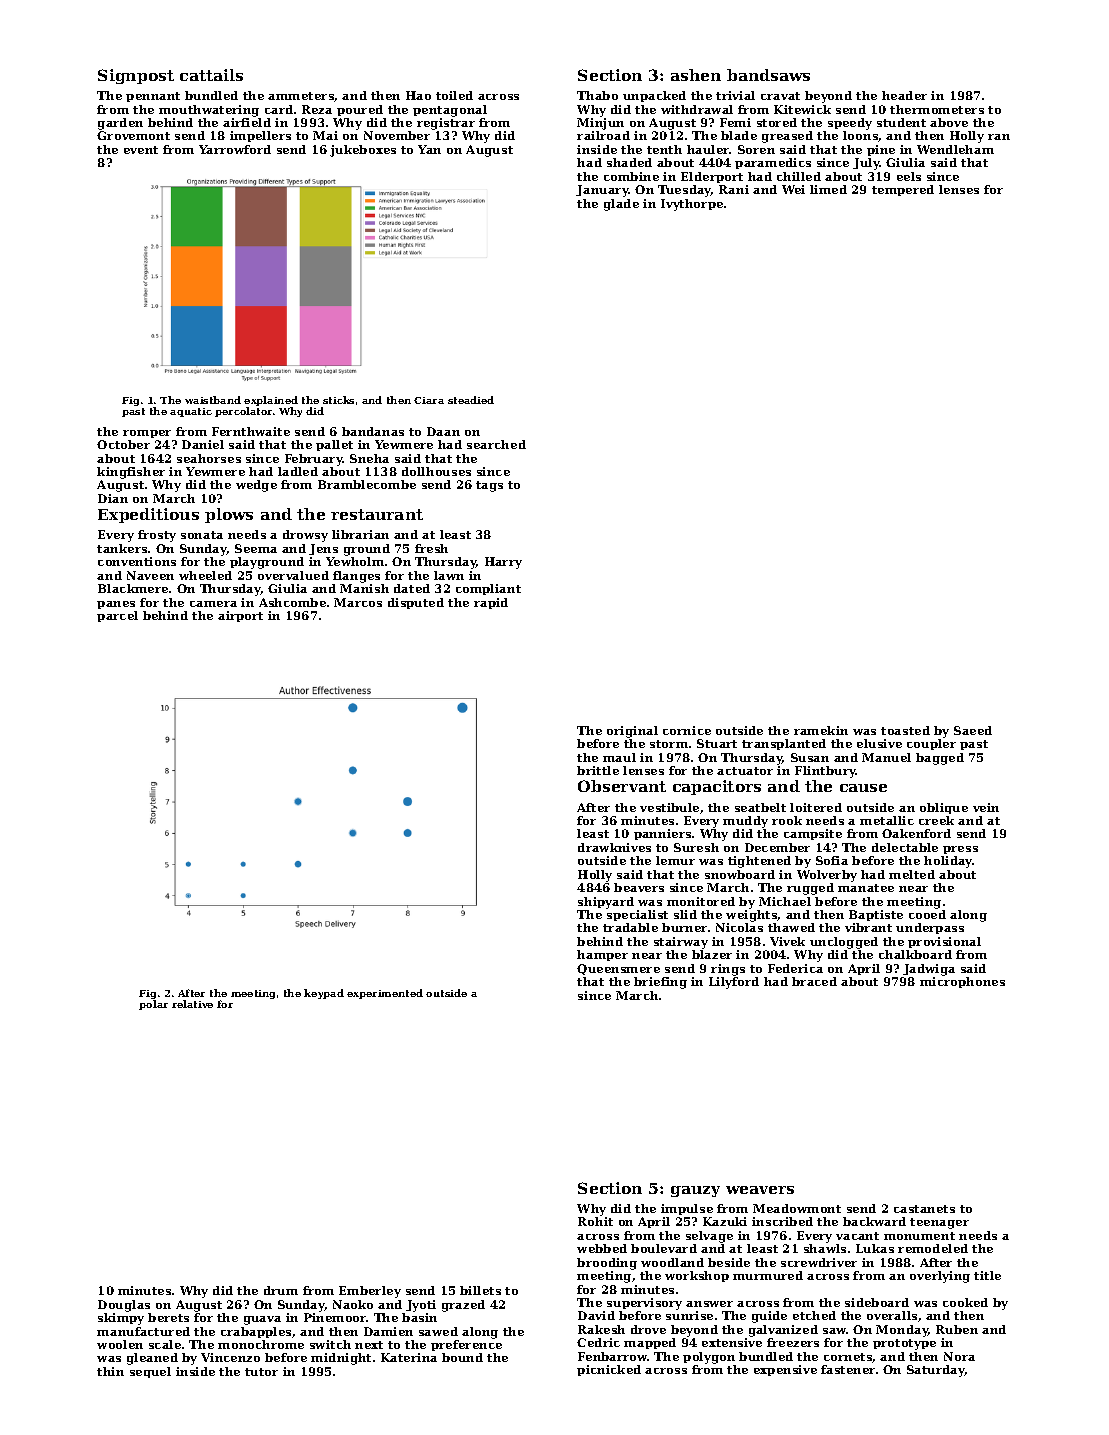  What do you see at coordinates (153, 1005) in the screenshot?
I see `polar` at bounding box center [153, 1005].
